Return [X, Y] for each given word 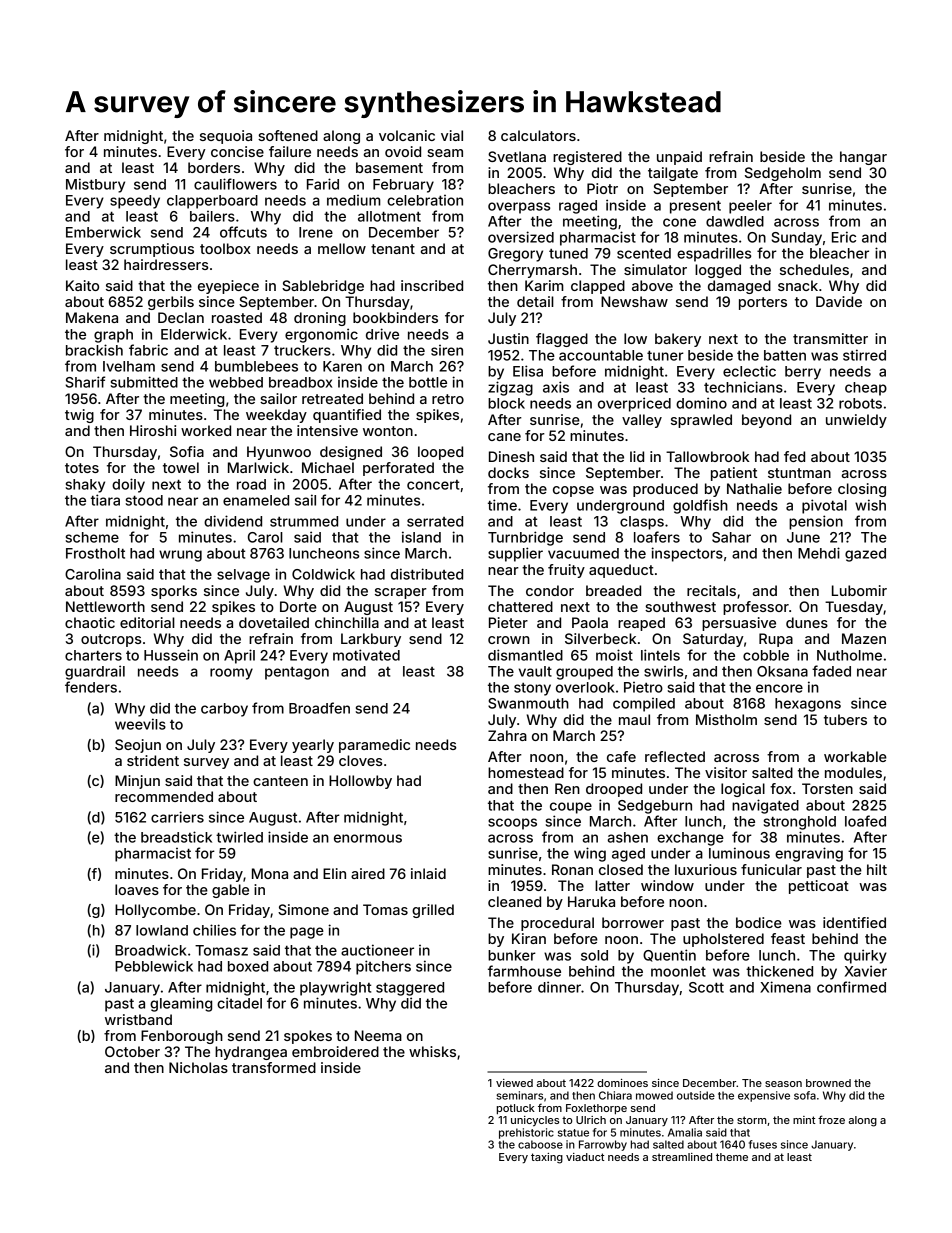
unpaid [679, 158]
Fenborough [182, 1037]
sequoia [226, 137]
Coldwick [323, 574]
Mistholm [726, 719]
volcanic [407, 135]
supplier [515, 554]
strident [153, 760]
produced [665, 490]
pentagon [297, 673]
